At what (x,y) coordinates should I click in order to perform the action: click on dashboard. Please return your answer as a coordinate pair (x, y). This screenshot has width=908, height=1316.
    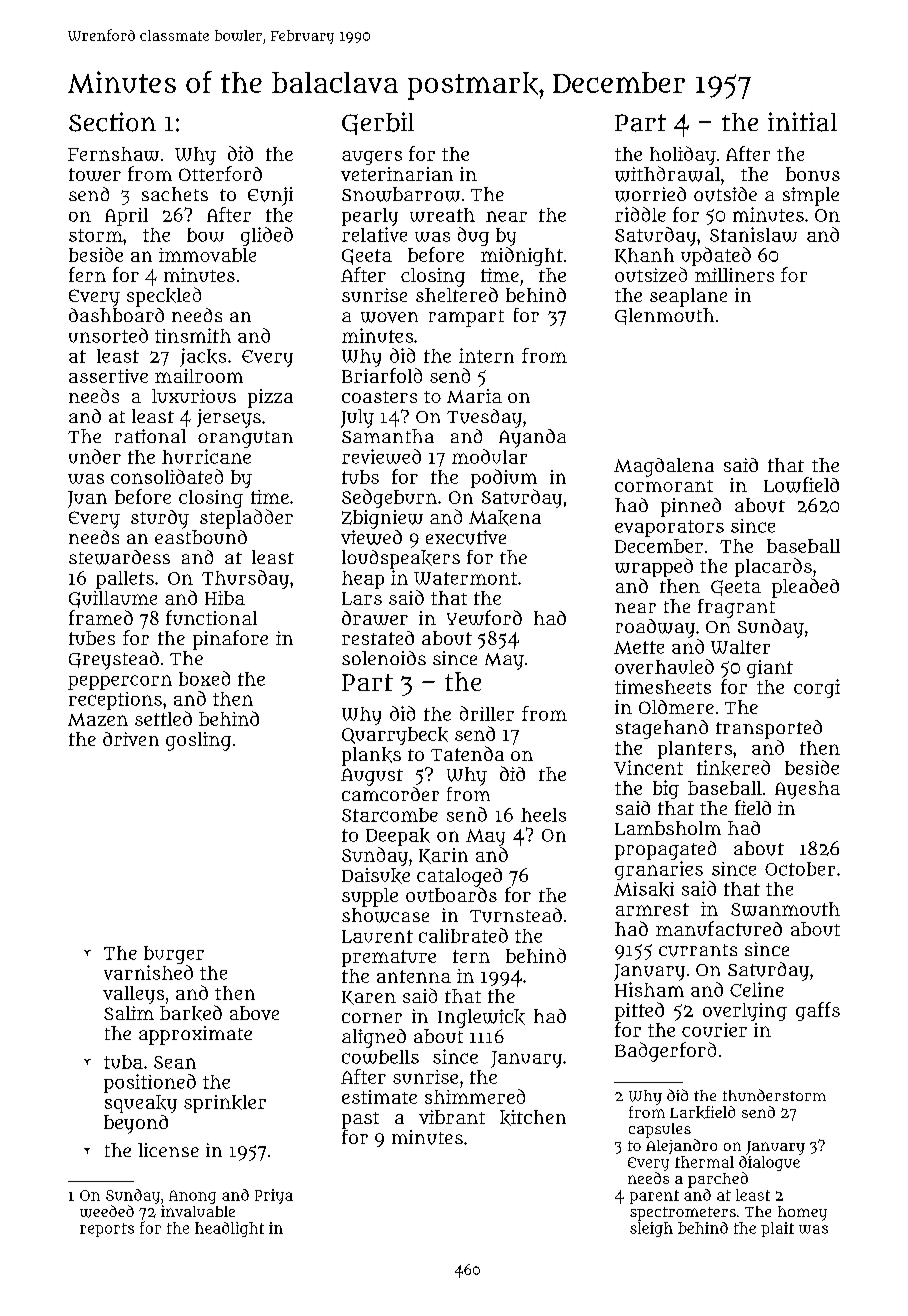
    Looking at the image, I should click on (116, 315).
